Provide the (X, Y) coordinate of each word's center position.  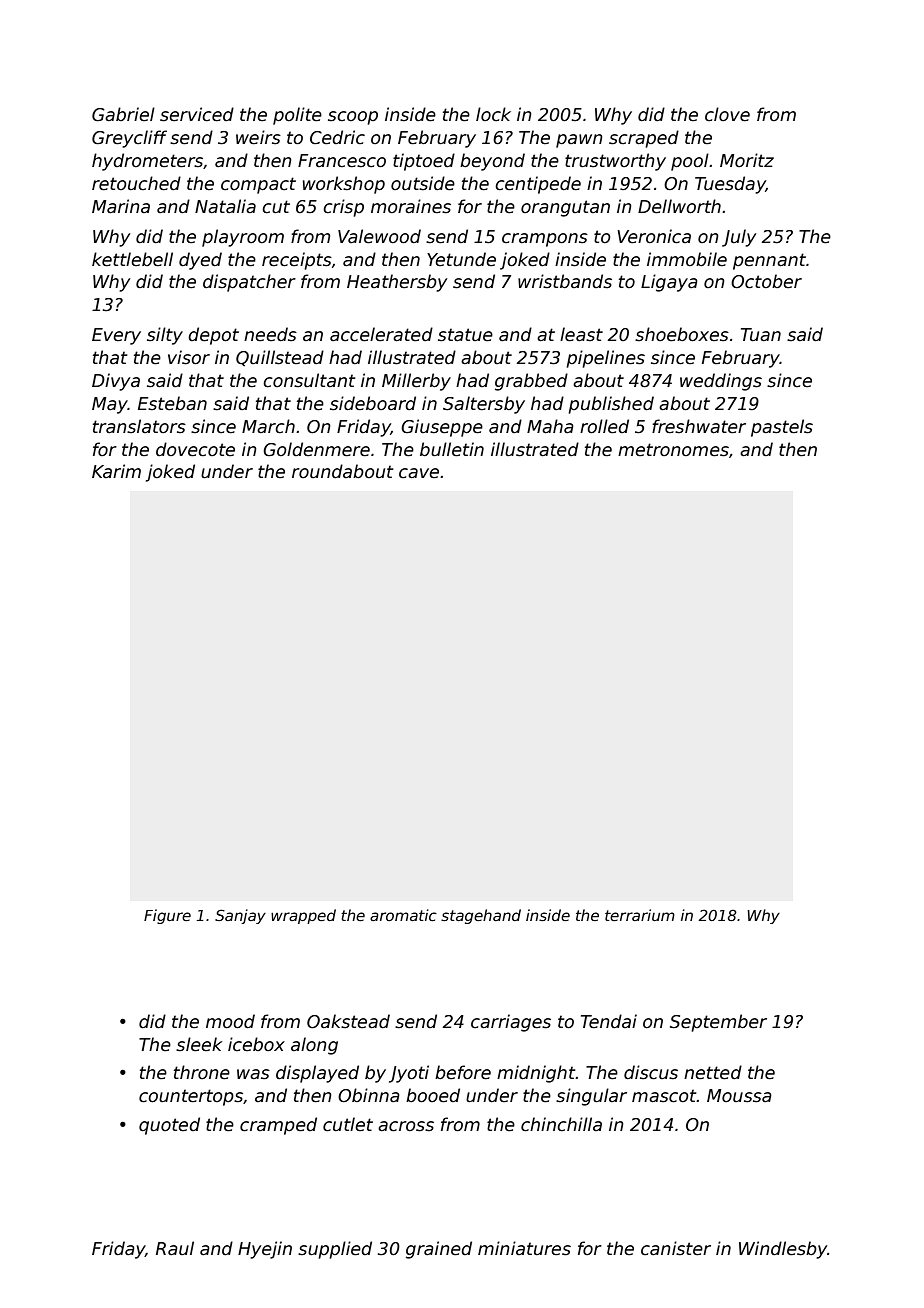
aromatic (403, 915)
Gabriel (123, 114)
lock (493, 114)
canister (676, 1248)
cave (419, 473)
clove (727, 114)
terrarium (640, 915)
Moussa (739, 1096)
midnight (536, 1074)
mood (230, 1021)
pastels (782, 428)
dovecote (195, 449)
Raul (175, 1248)
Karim (116, 471)
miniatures (524, 1248)
